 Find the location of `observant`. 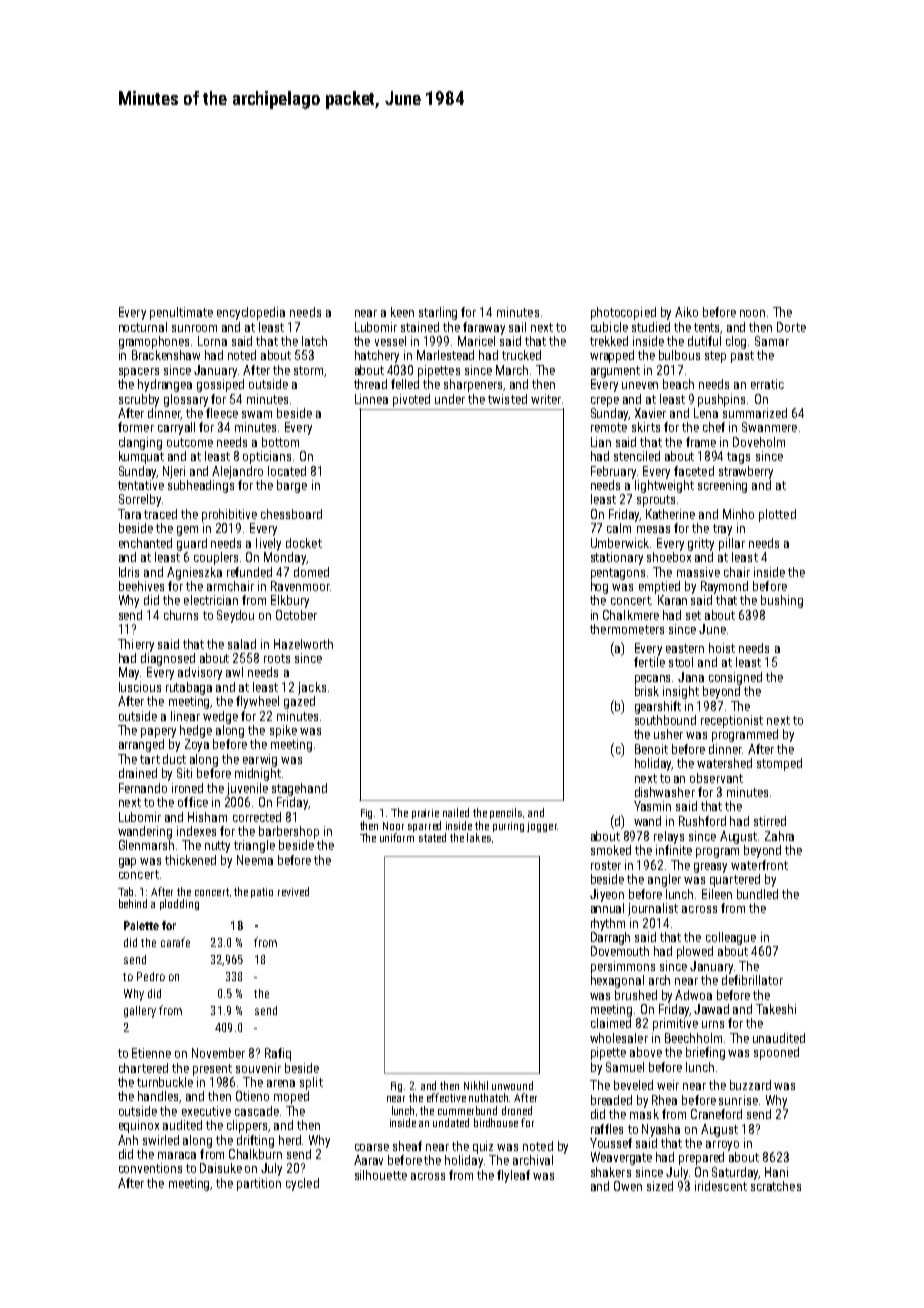

observant is located at coordinates (716, 778).
